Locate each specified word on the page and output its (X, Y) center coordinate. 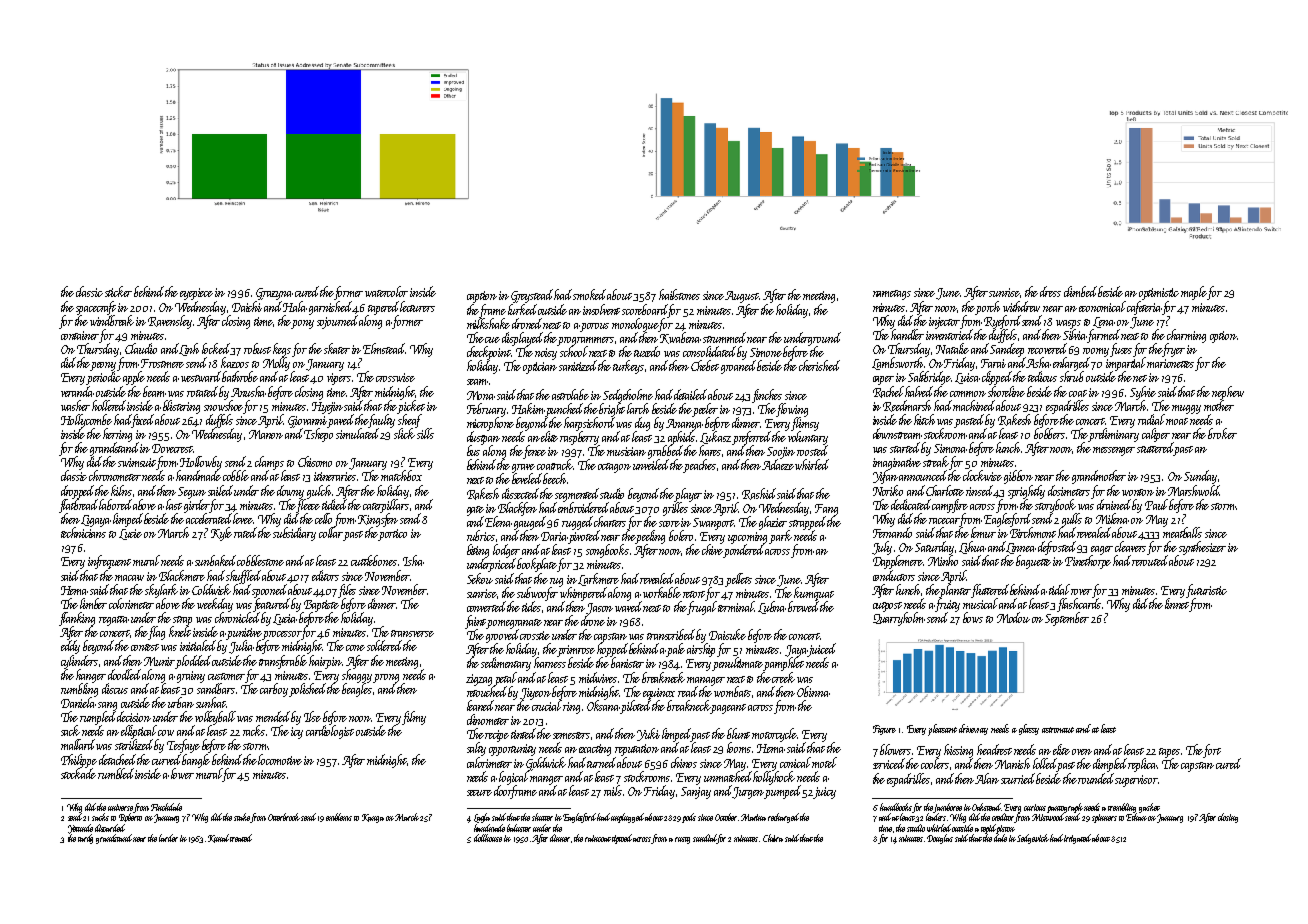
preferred (752, 438)
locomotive (280, 759)
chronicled (237, 617)
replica (1143, 765)
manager (706, 681)
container (80, 335)
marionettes (1171, 363)
